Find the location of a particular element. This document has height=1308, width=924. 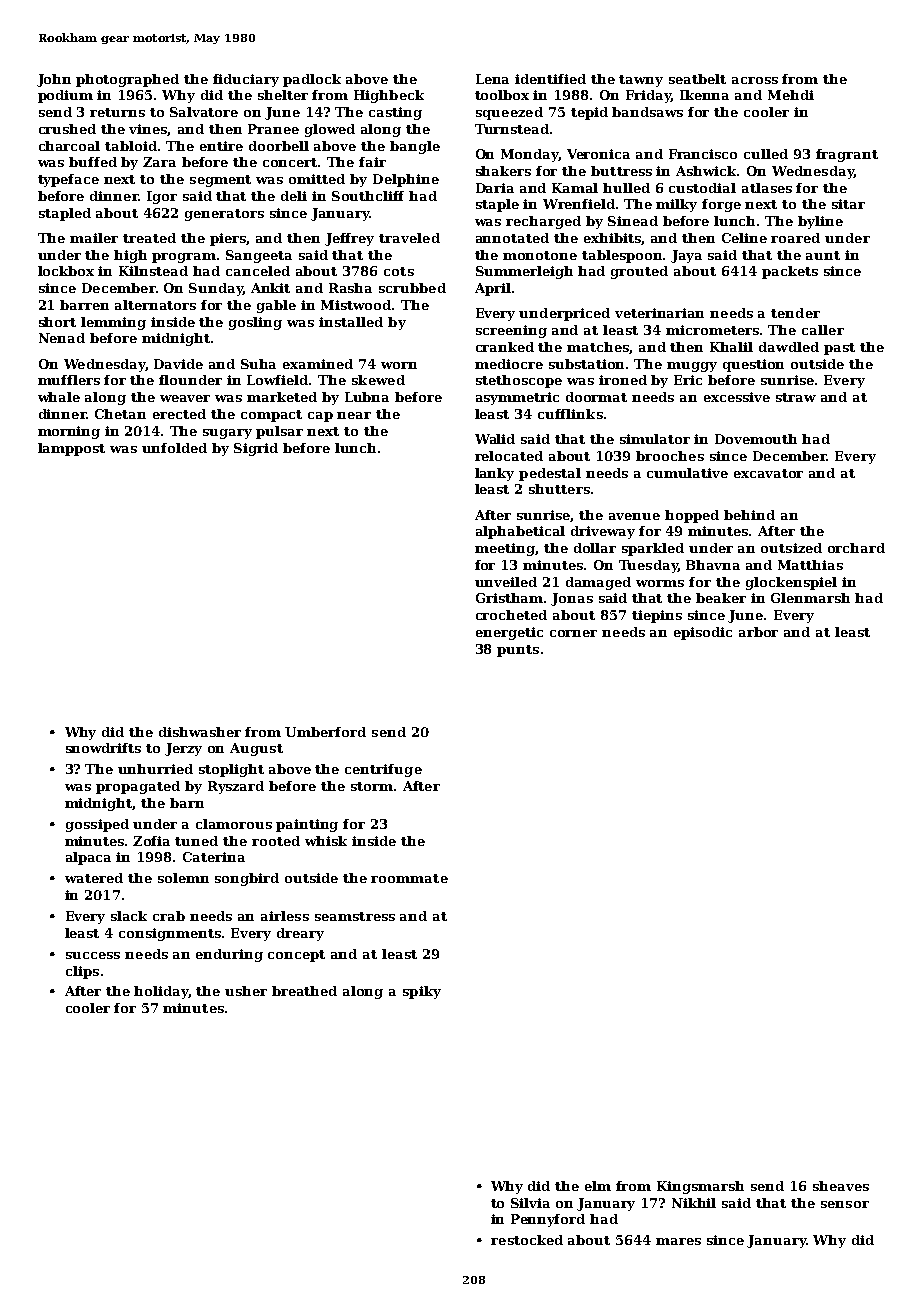

across is located at coordinates (755, 80).
